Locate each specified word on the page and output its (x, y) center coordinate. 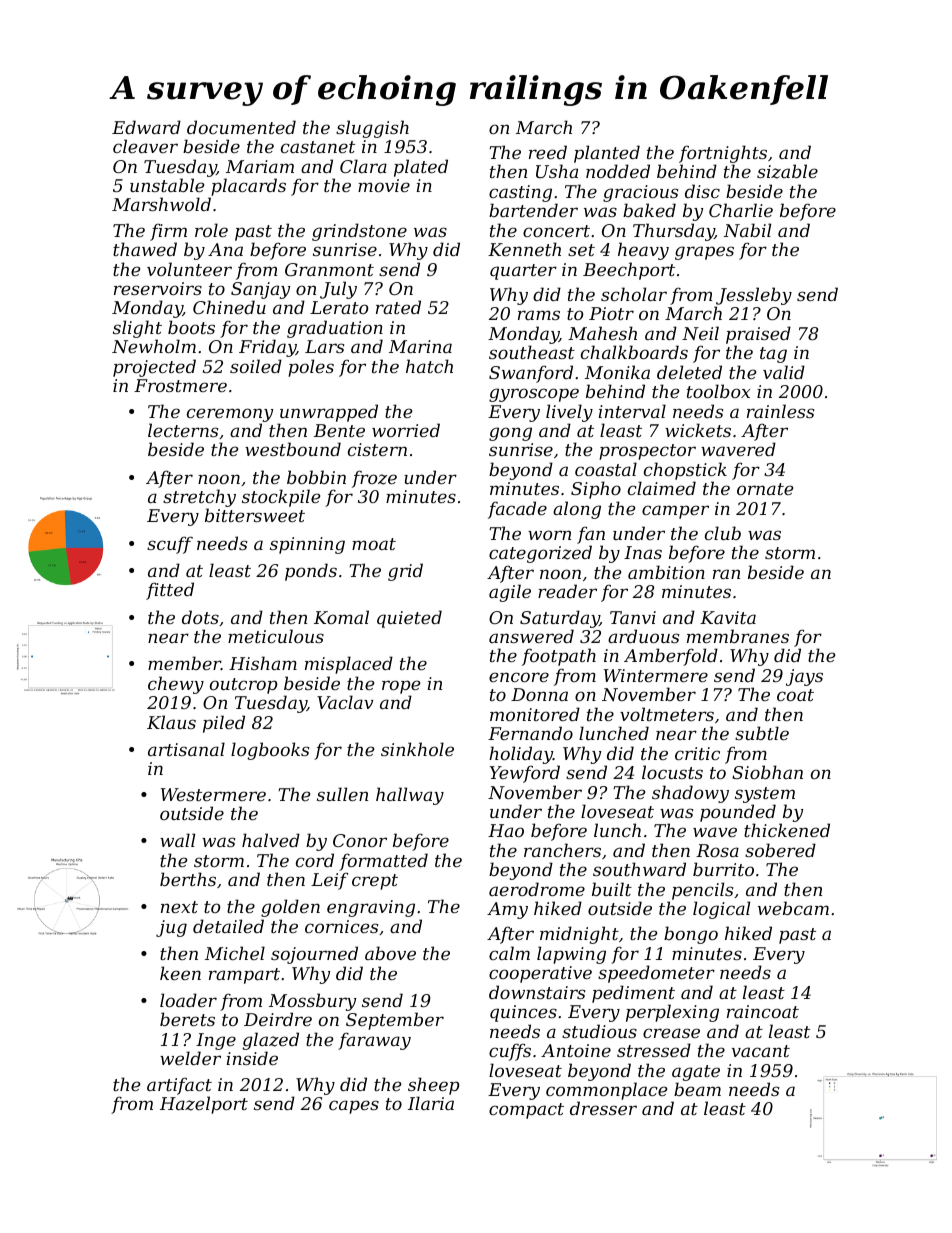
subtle (762, 733)
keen (180, 973)
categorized (540, 554)
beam (697, 1089)
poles (311, 368)
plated (421, 168)
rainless (780, 411)
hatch (429, 366)
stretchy (199, 499)
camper (675, 512)
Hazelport (204, 1105)
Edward (146, 127)
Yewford (525, 774)
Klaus (171, 722)
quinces (523, 1013)
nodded (618, 171)
